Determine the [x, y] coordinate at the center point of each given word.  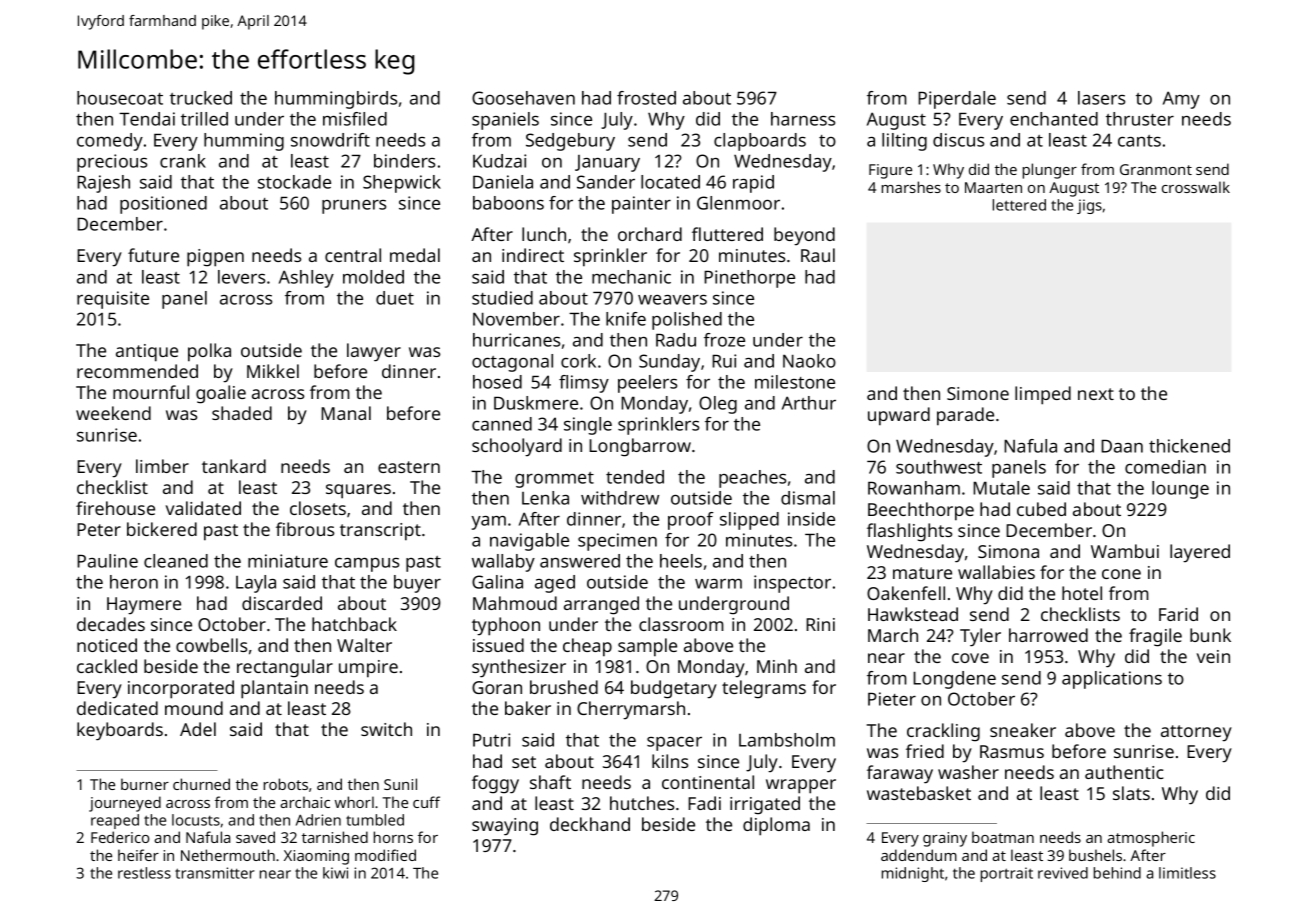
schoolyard [517, 447]
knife [626, 319]
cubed [1041, 509]
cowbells [211, 645]
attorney [1196, 733]
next [1096, 394]
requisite [113, 300]
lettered [1019, 205]
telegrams [764, 689]
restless [144, 873]
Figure [890, 171]
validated [203, 508]
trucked [201, 98]
